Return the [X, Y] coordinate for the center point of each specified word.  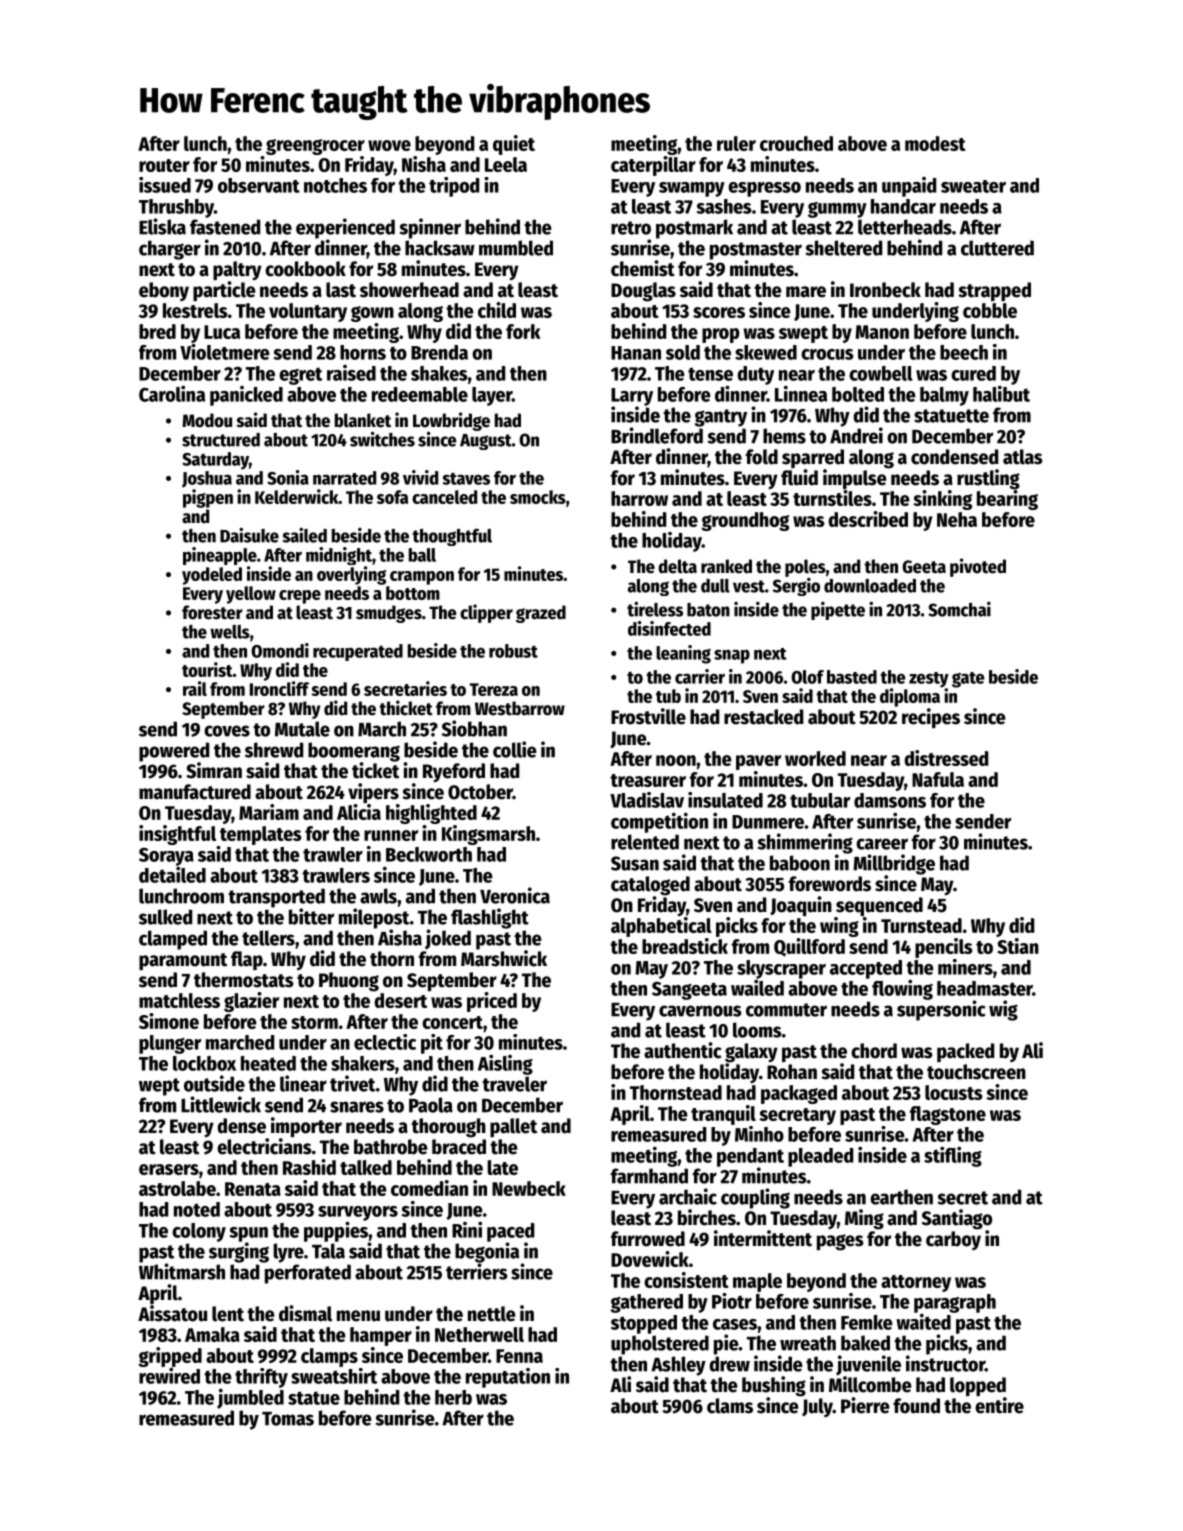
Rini [467, 1229]
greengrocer [315, 147]
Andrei [856, 435]
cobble [990, 310]
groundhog [745, 521]
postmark [694, 229]
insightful [177, 835]
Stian [1018, 946]
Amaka [212, 1334]
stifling [953, 1156]
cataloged [650, 886]
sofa [392, 497]
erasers [169, 1169]
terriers [477, 1271]
